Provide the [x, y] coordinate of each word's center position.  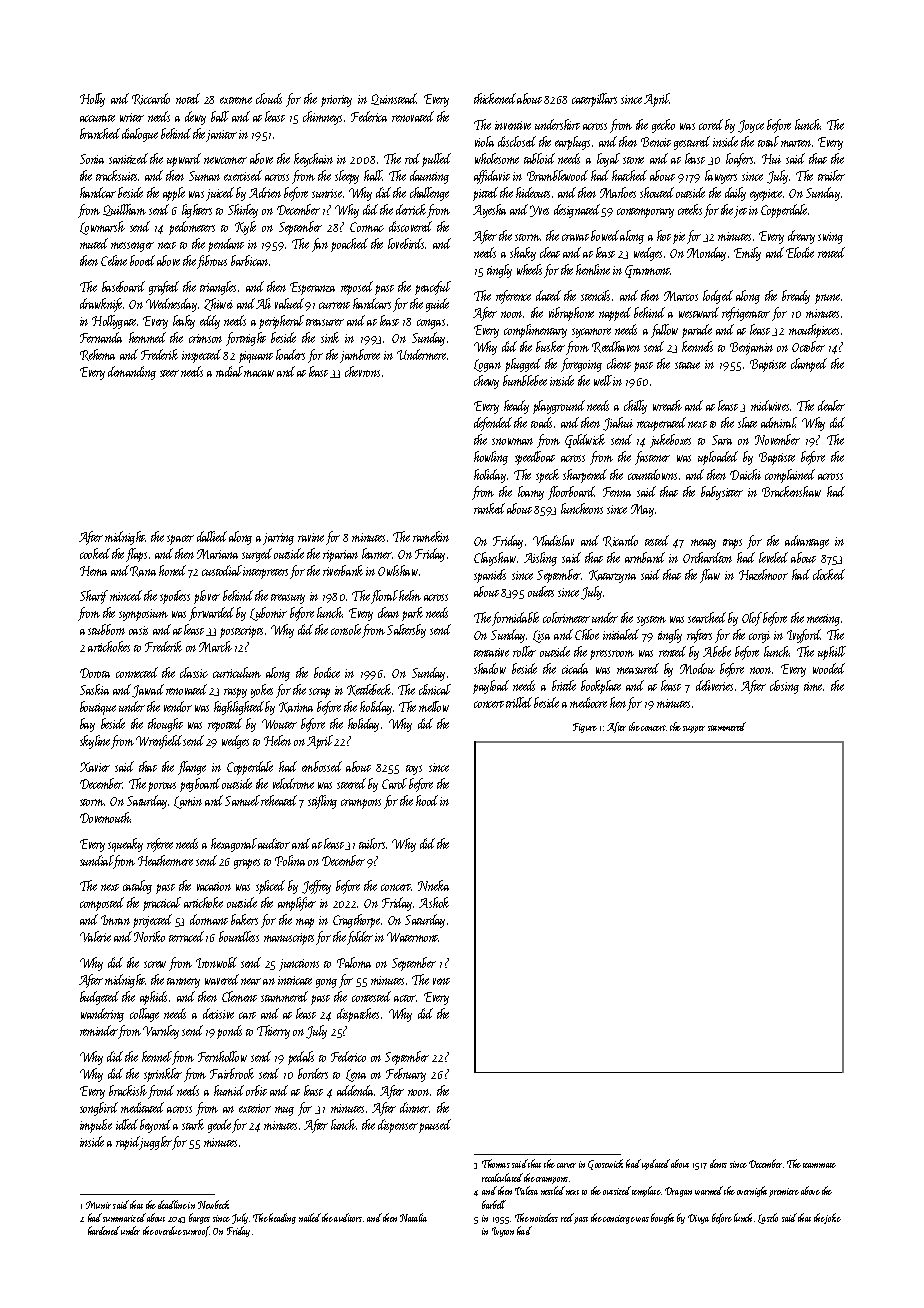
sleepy [347, 177]
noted [188, 98]
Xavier [95, 767]
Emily [747, 254]
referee [160, 845]
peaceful [433, 288]
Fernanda [101, 337]
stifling [322, 802]
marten [796, 143]
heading [282, 1218]
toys [414, 770]
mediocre [588, 702]
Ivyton [503, 1232]
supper [694, 729]
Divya [698, 1219]
